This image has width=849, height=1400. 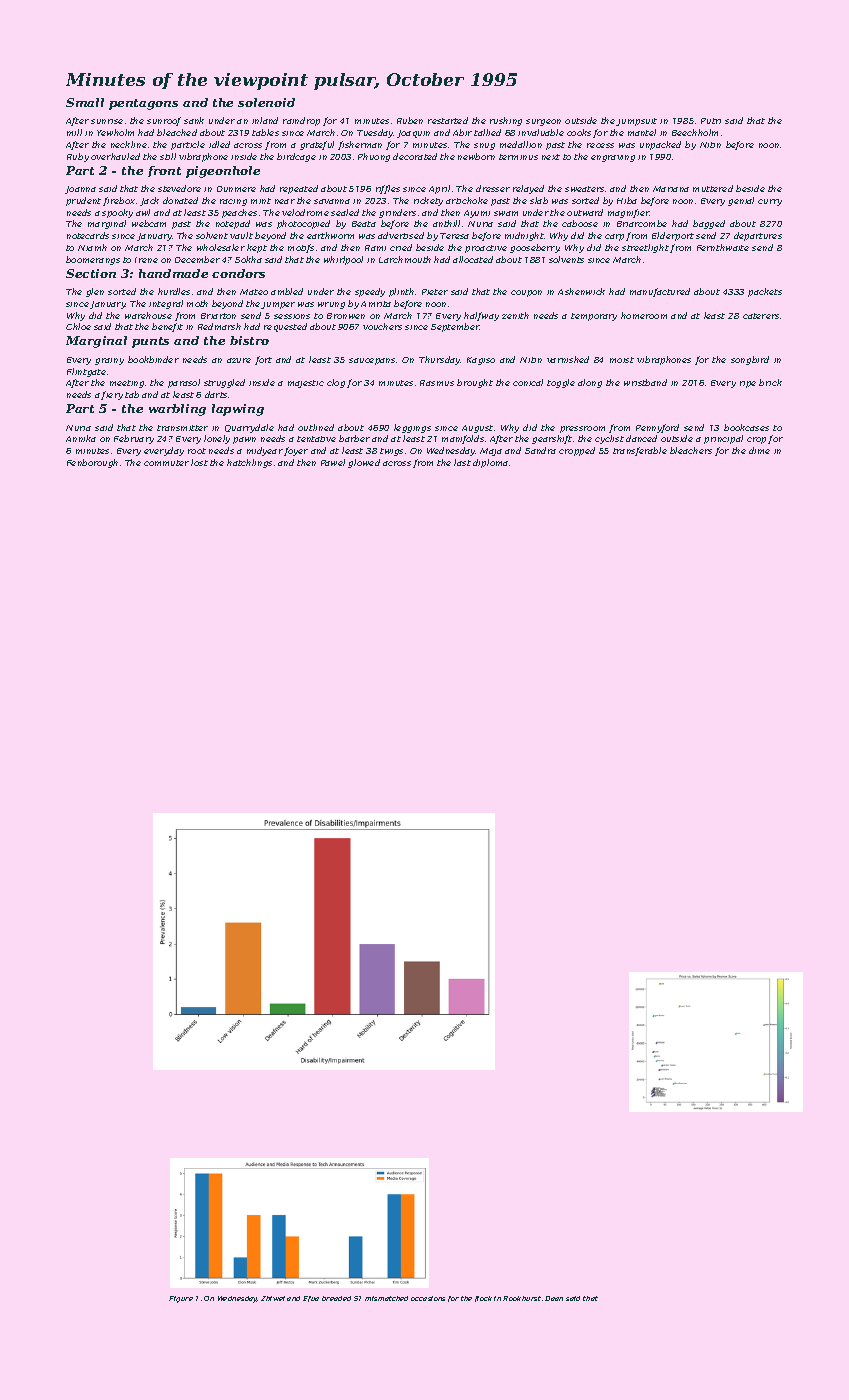 What do you see at coordinates (360, 145) in the image?
I see `fisherman` at bounding box center [360, 145].
